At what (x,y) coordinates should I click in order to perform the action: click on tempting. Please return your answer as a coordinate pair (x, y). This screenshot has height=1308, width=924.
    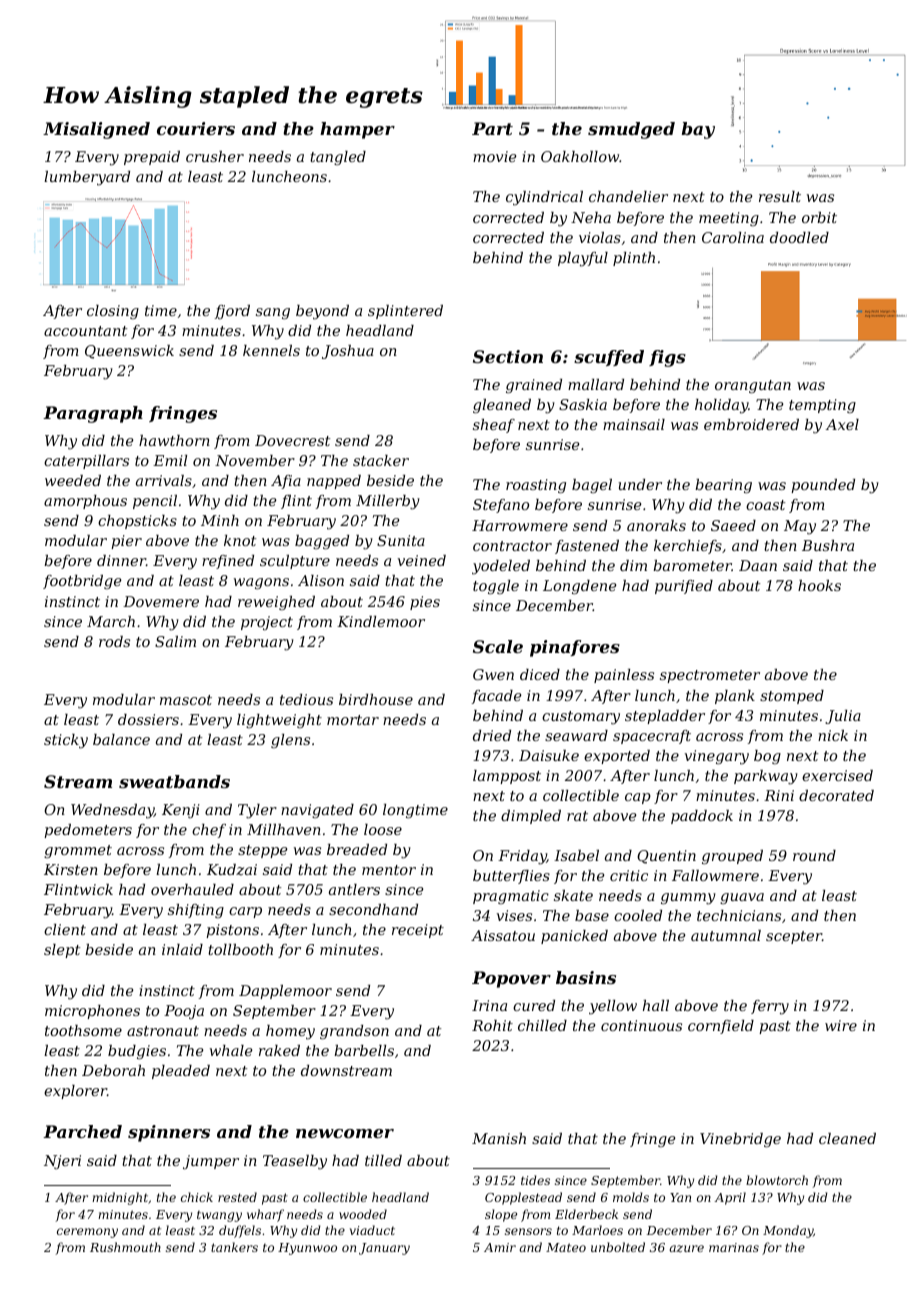
    Looking at the image, I should click on (822, 406).
